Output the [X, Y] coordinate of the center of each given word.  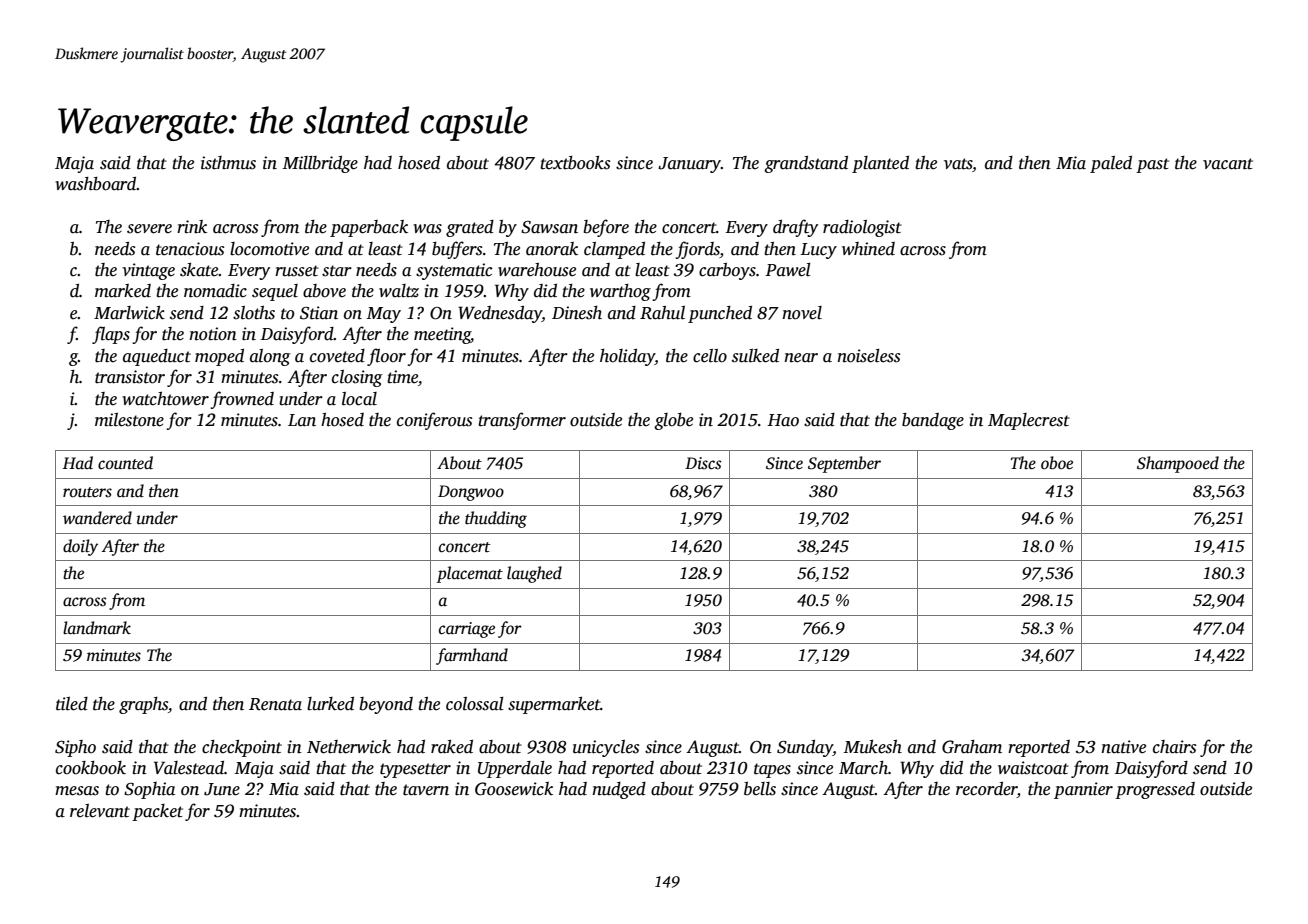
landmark [97, 627]
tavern [426, 790]
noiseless [868, 356]
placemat [470, 574]
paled [1111, 164]
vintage [148, 271]
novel [802, 313]
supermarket [554, 705]
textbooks [575, 163]
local [359, 399]
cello [710, 356]
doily [80, 547]
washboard [96, 184]
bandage [933, 421]
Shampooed [1178, 464]
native [1123, 747]
